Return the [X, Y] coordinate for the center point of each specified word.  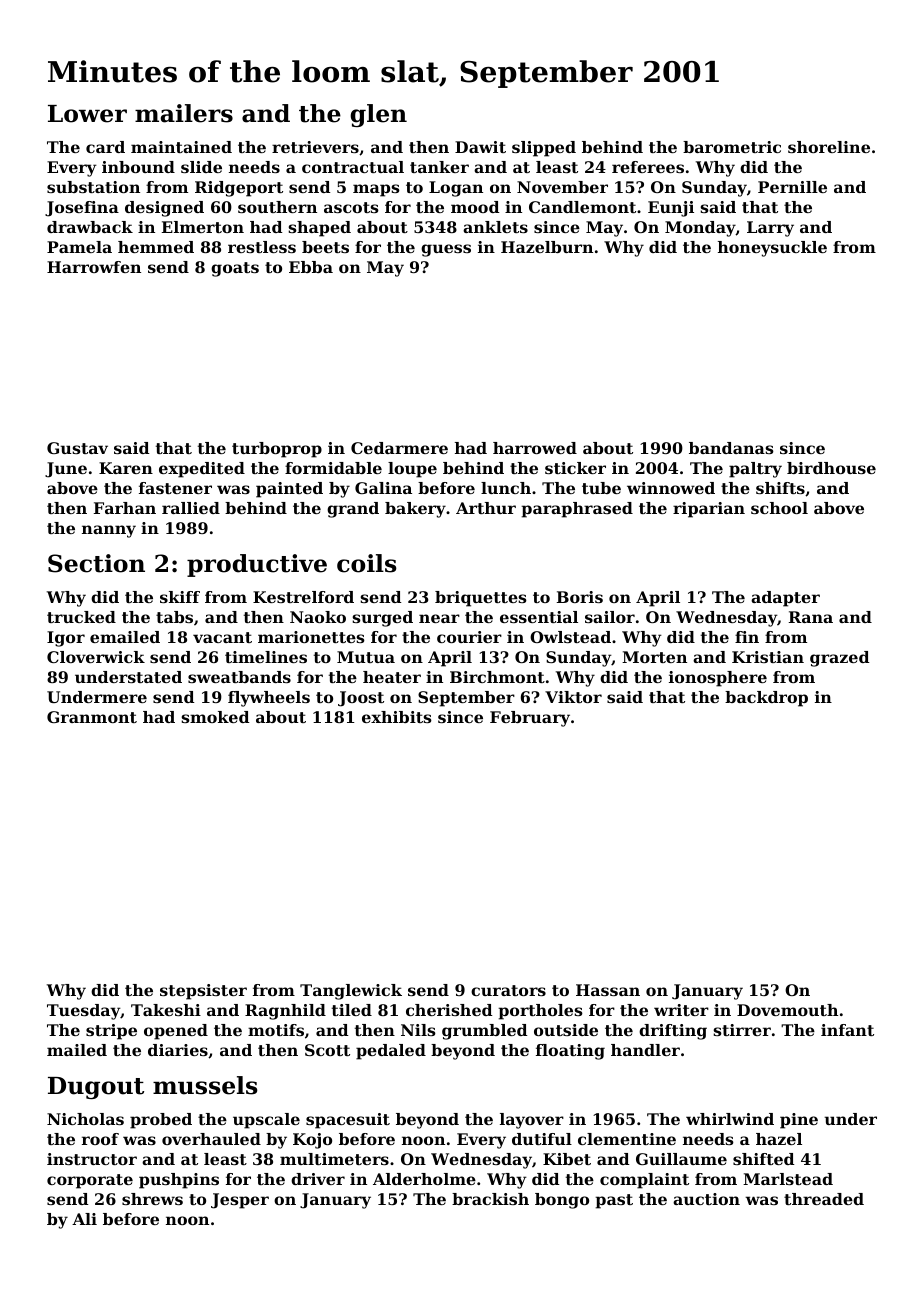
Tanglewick [351, 992]
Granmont [92, 717]
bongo [562, 1201]
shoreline [829, 147]
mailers [184, 113]
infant [847, 1030]
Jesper [240, 1201]
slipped [544, 149]
